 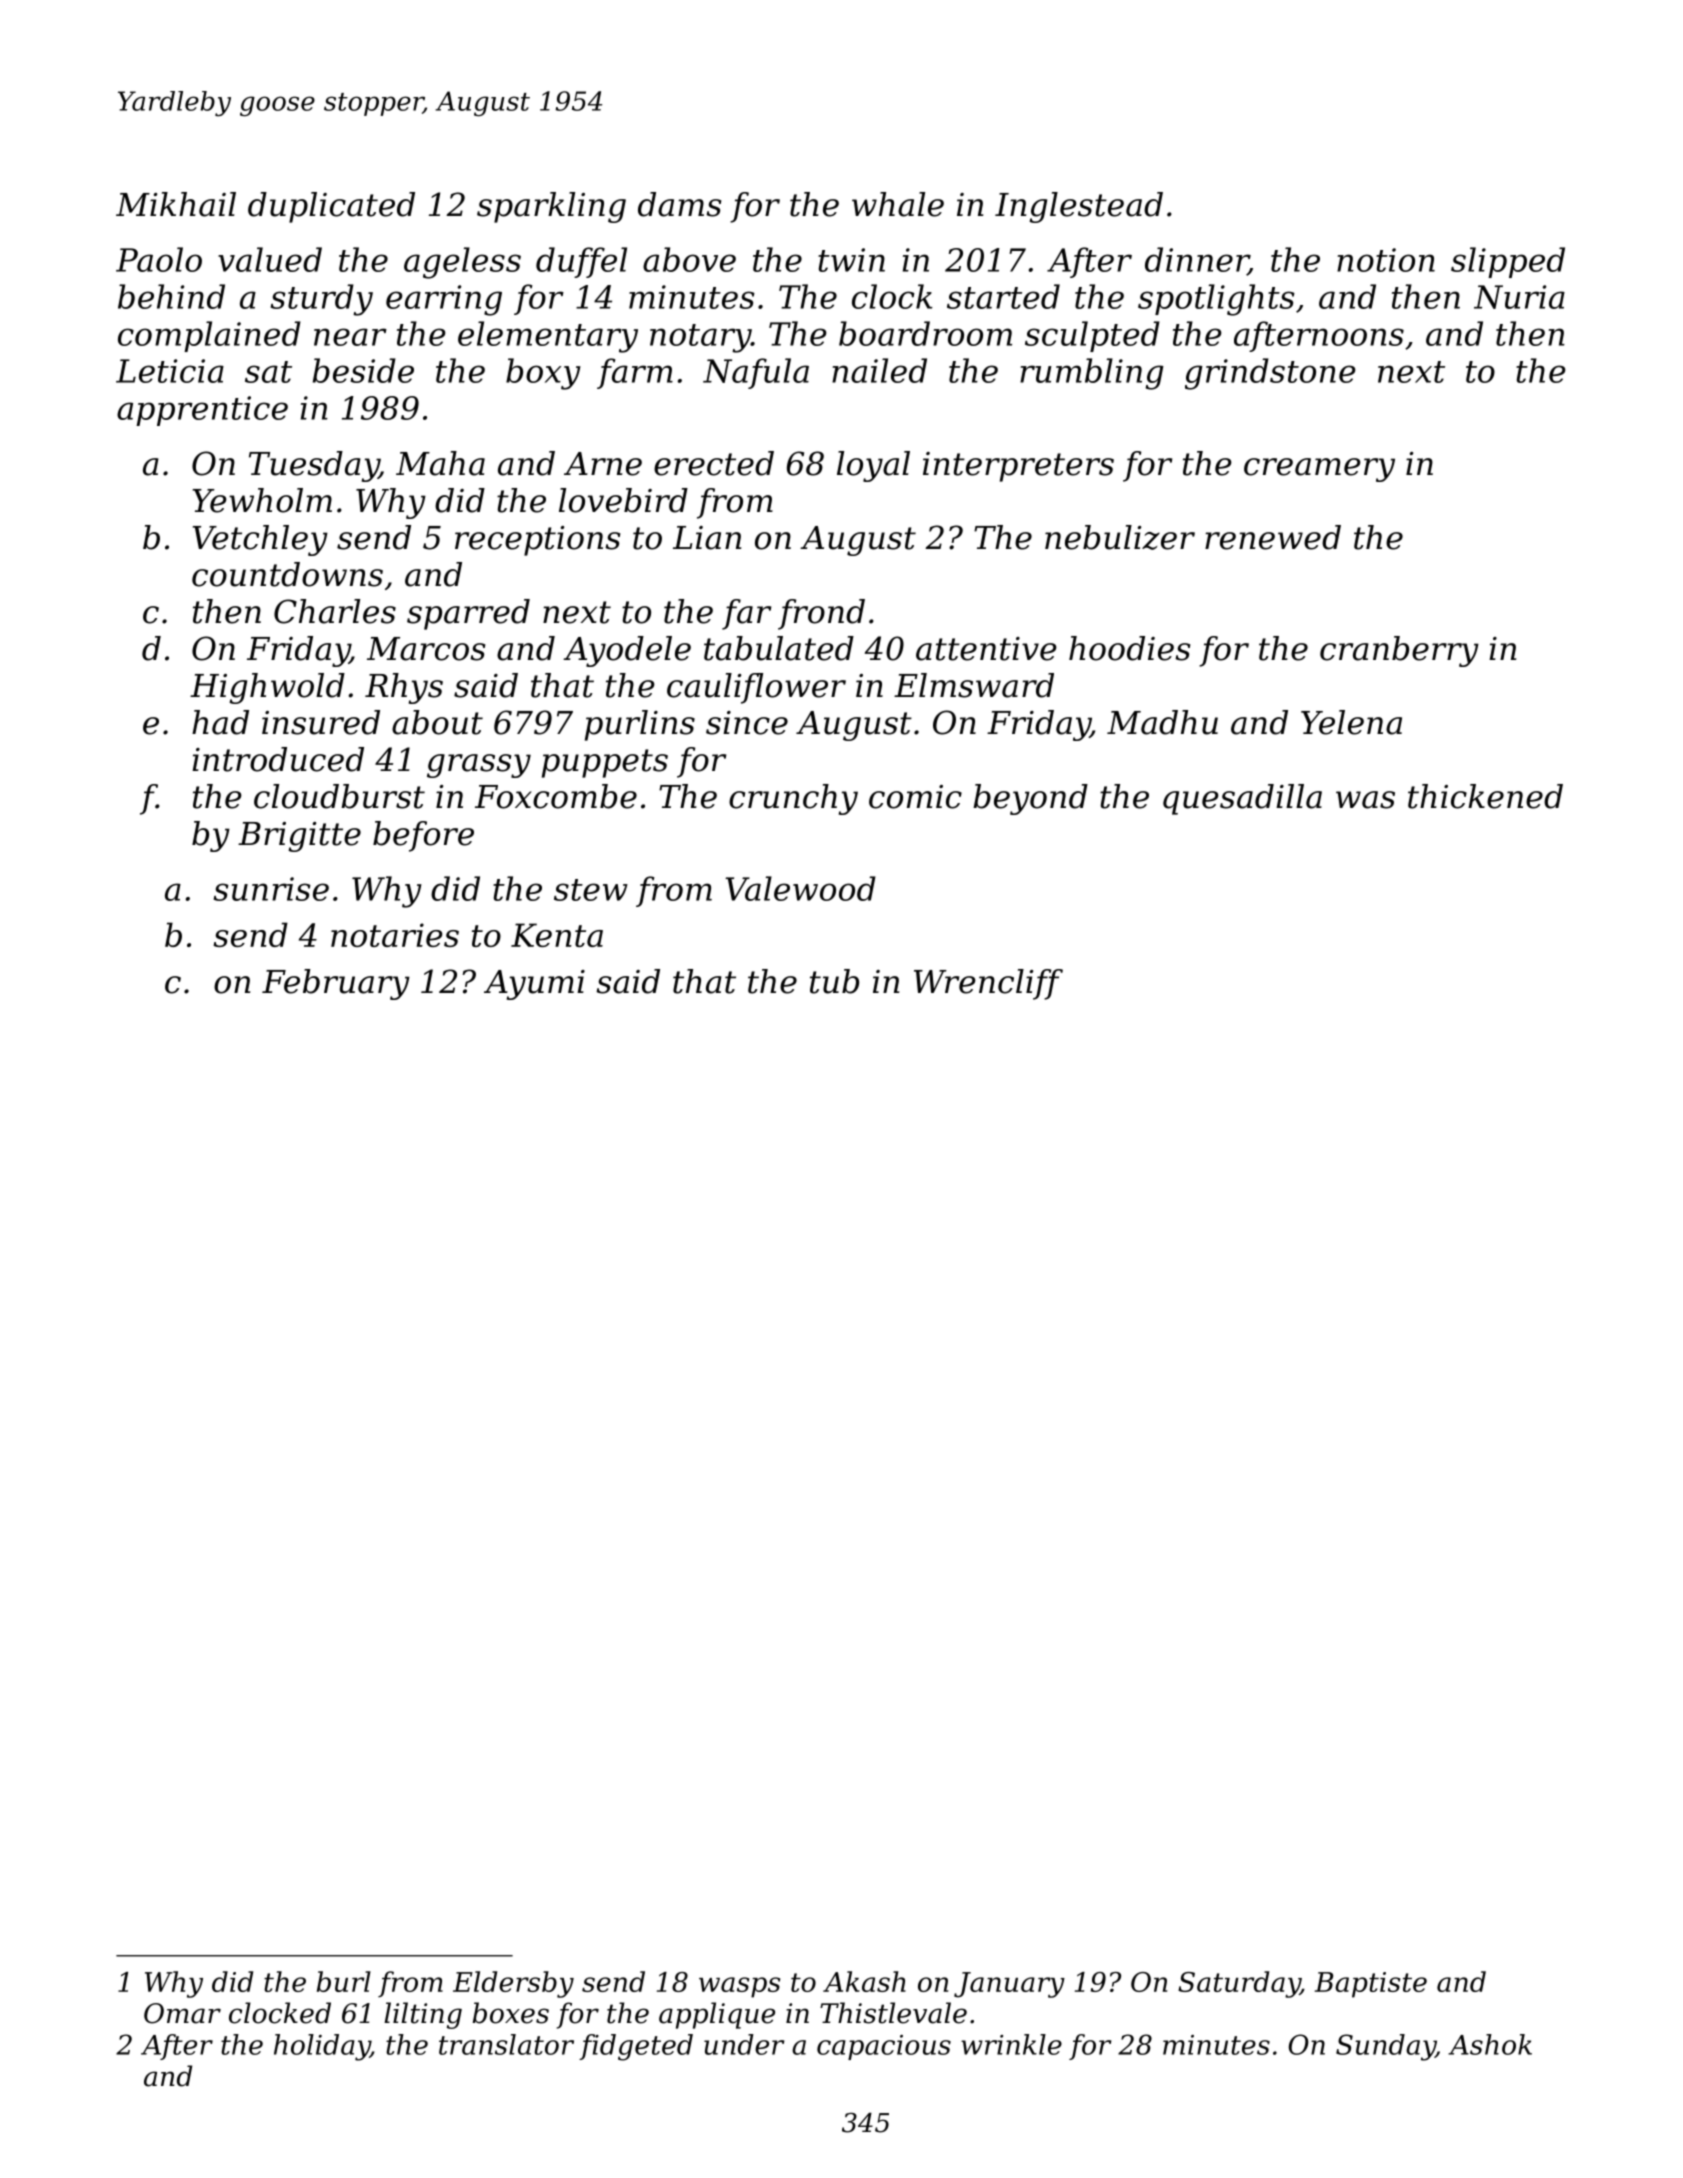 I want to click on February, so click(x=336, y=984).
